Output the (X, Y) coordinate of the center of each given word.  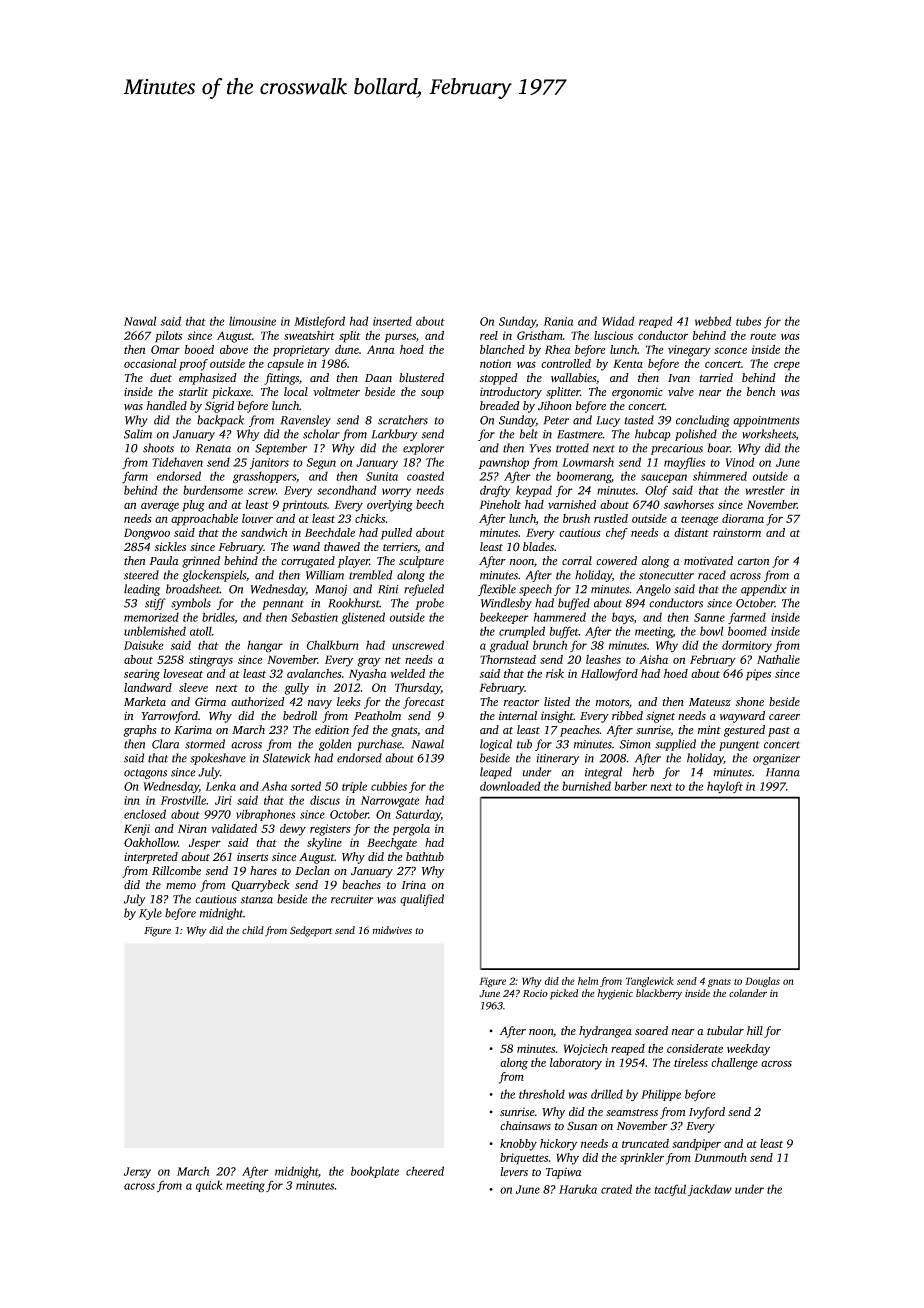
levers (514, 1171)
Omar (165, 349)
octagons (145, 774)
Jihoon (555, 406)
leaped (496, 773)
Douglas (762, 982)
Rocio (535, 993)
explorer (423, 449)
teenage (699, 521)
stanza (257, 900)
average (160, 507)
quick (209, 1186)
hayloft (725, 787)
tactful (670, 1190)
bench (761, 391)
